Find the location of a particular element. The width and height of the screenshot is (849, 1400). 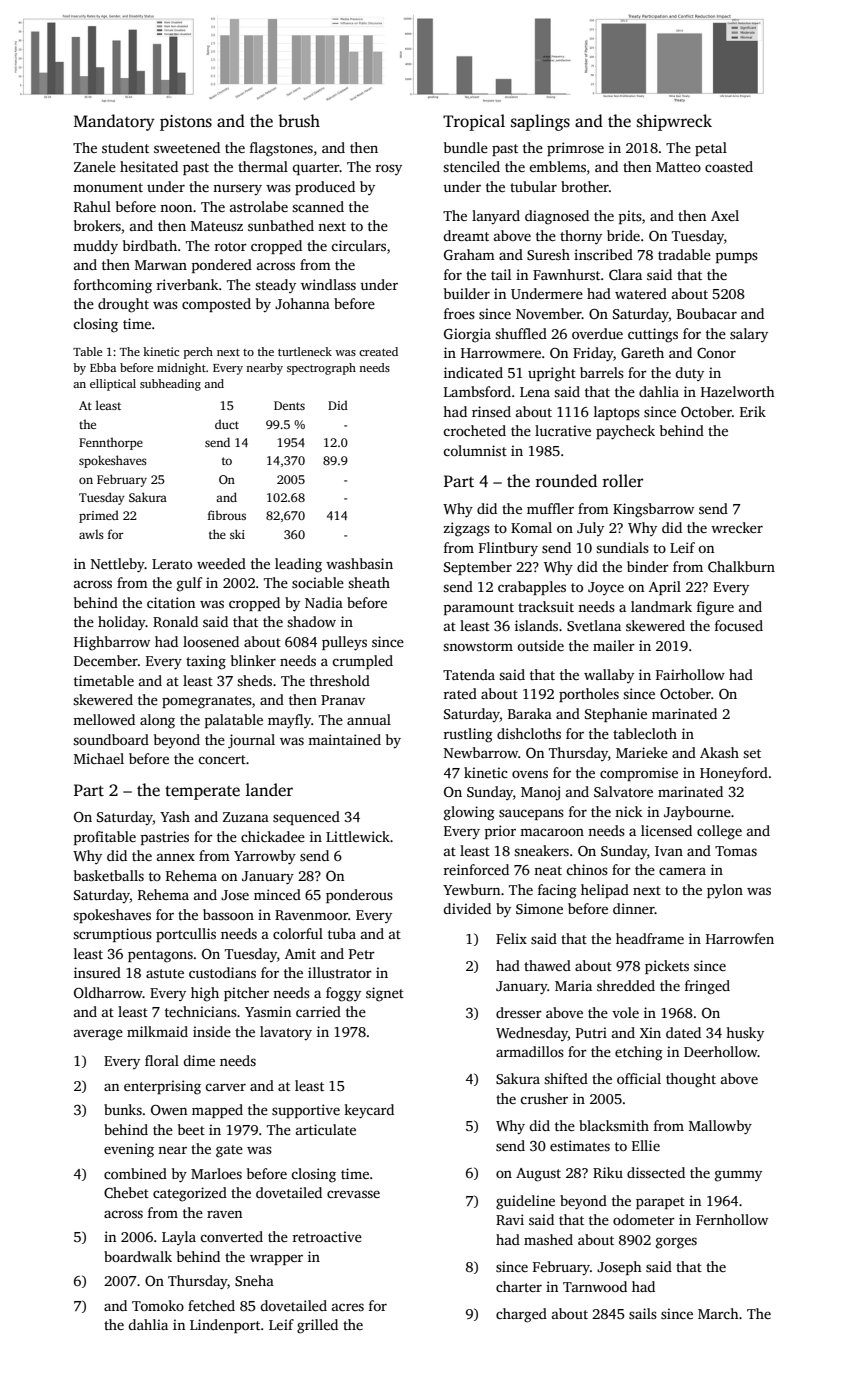

Chebet is located at coordinates (126, 1192).
